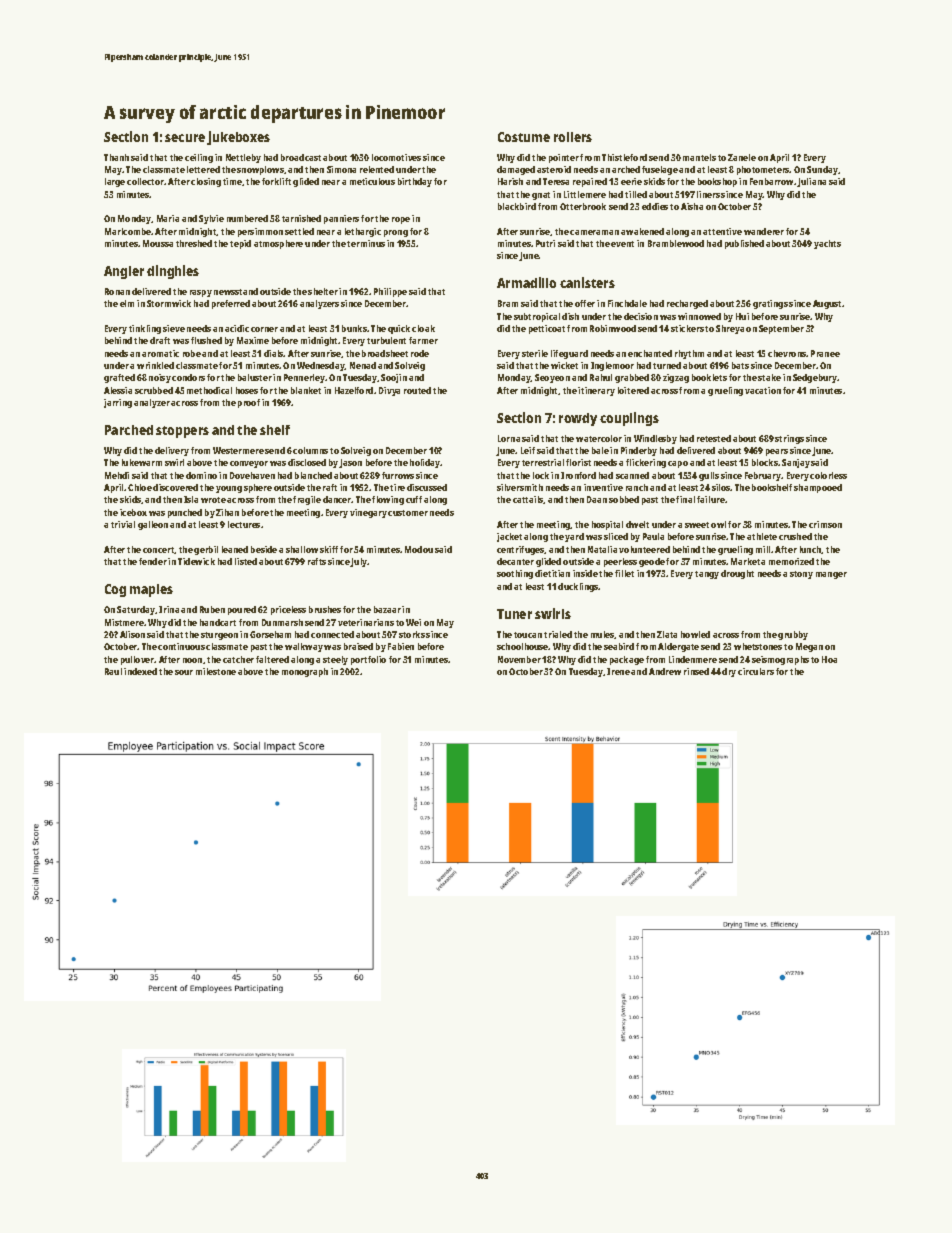 The height and width of the screenshot is (1233, 952). What do you see at coordinates (613, 328) in the screenshot?
I see `Robinwood` at bounding box center [613, 328].
